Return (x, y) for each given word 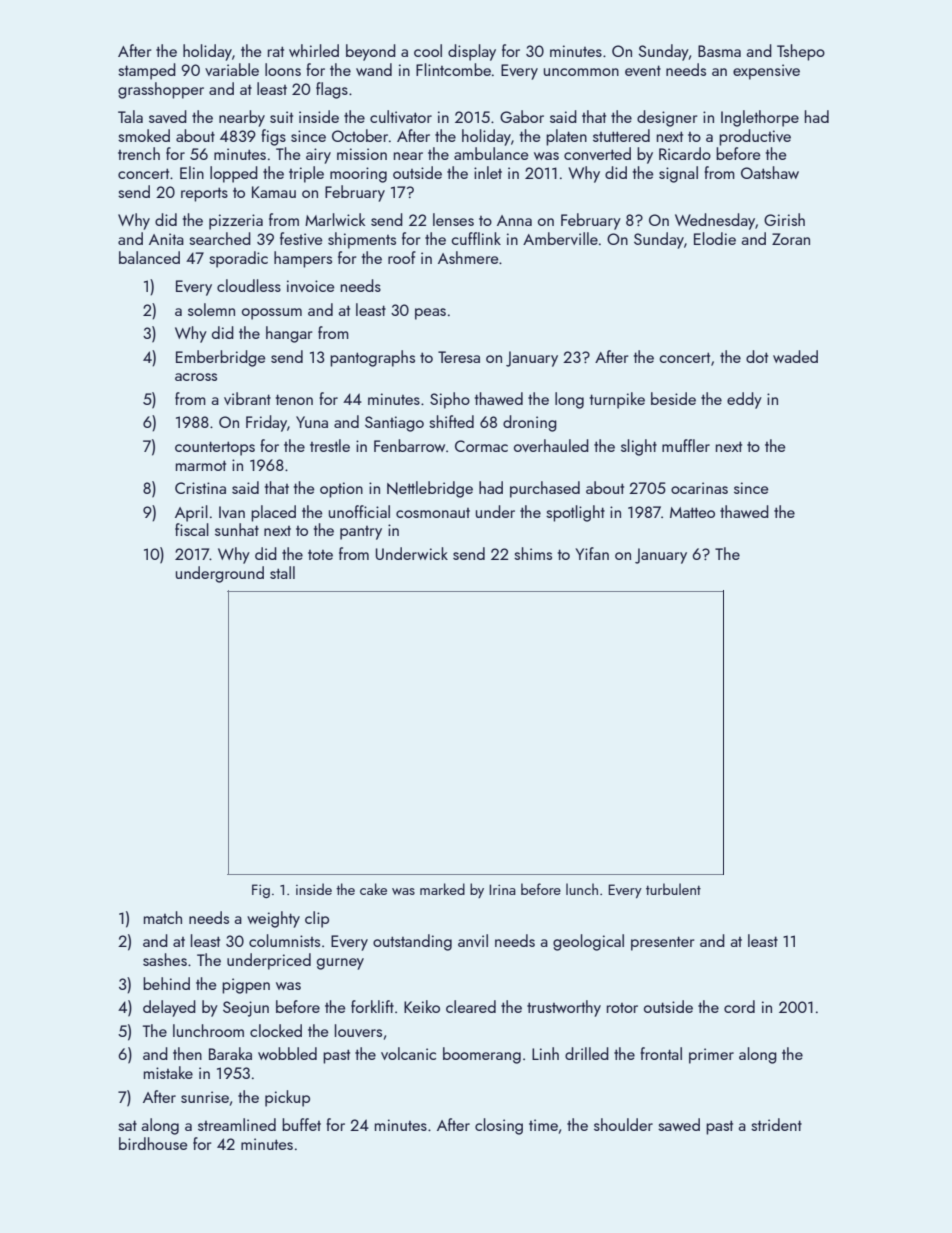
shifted (451, 421)
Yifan (592, 553)
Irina (502, 889)
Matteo (692, 512)
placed (273, 513)
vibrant (247, 398)
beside (673, 398)
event (643, 70)
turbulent (673, 889)
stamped (147, 71)
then (187, 1053)
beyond (371, 52)
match (163, 917)
